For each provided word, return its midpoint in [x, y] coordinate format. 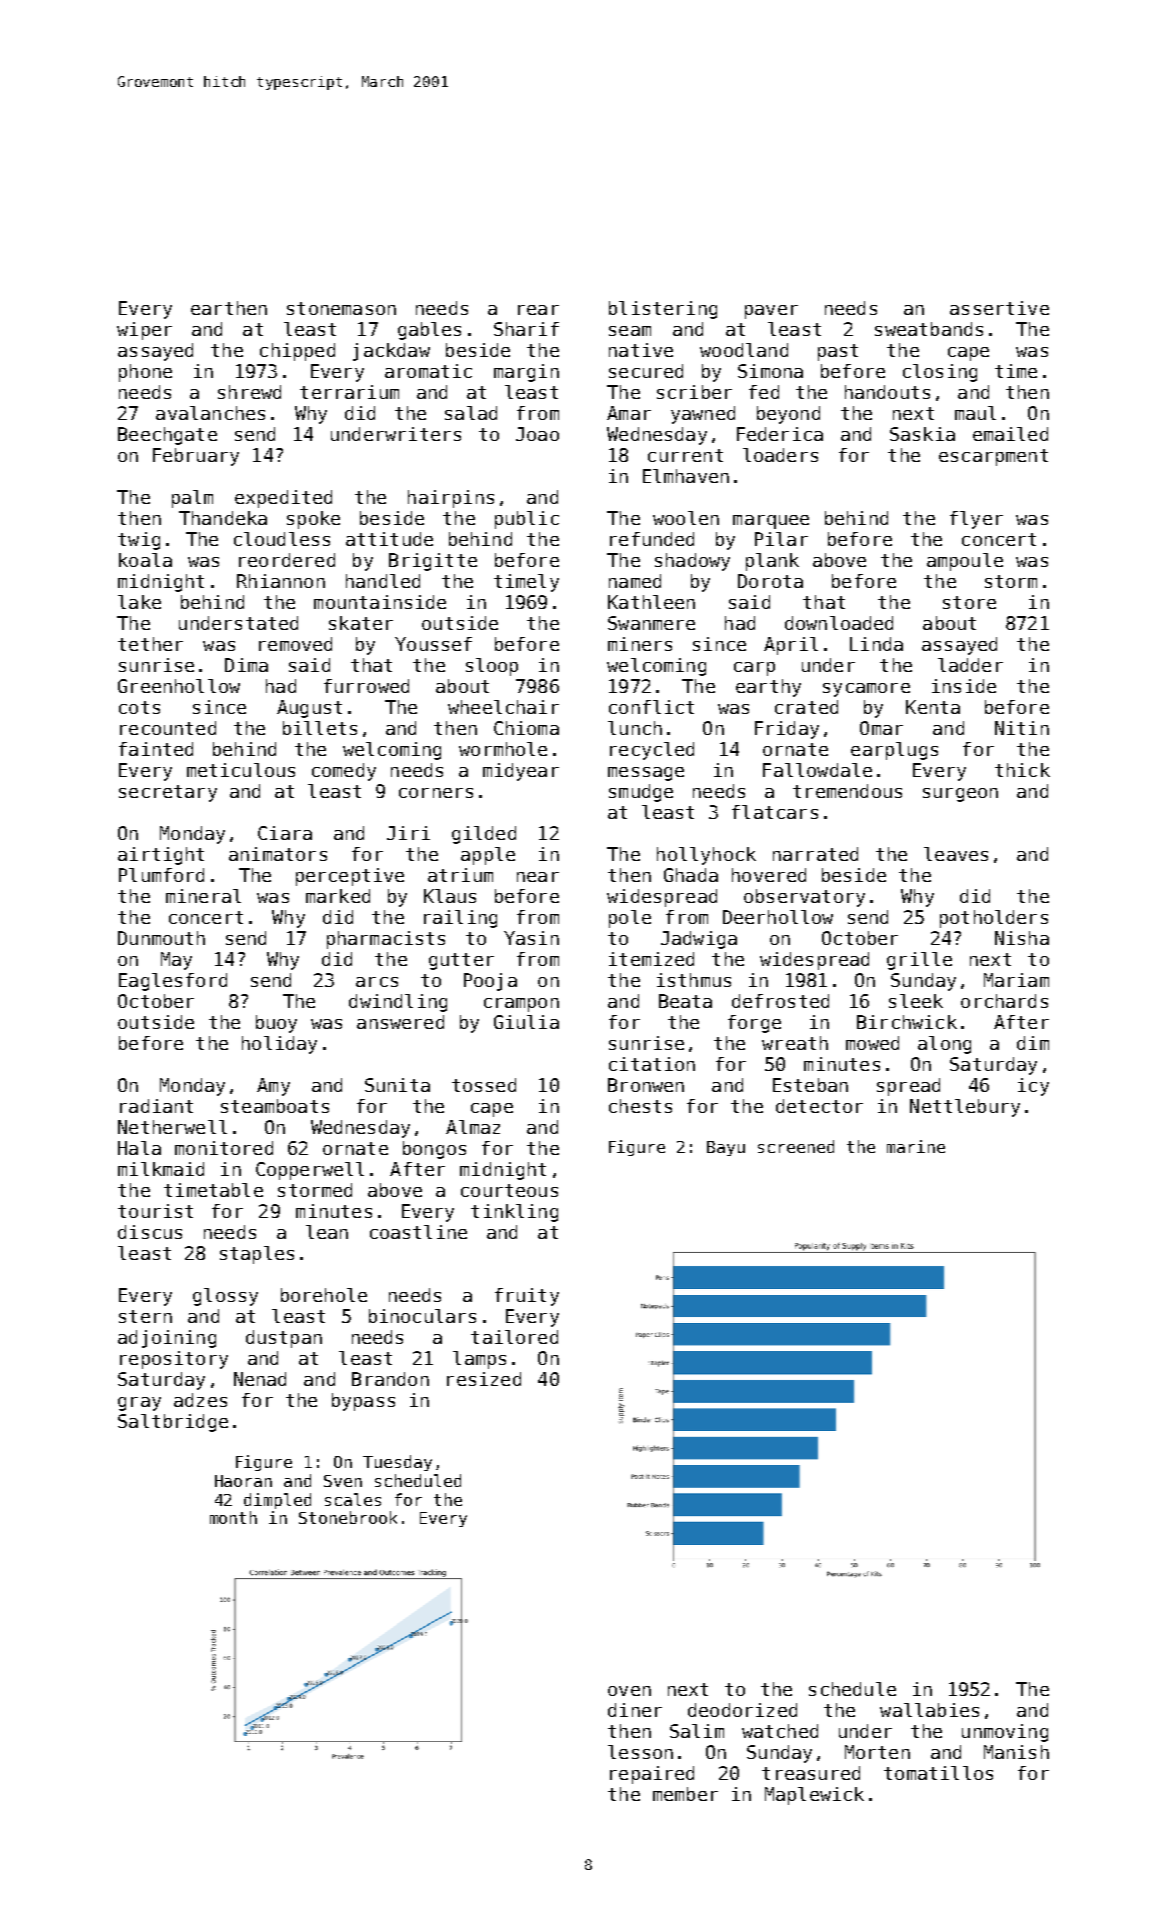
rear [538, 310]
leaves [956, 854]
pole [630, 919]
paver [771, 312]
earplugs [894, 751]
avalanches [210, 413]
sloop [492, 667]
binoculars [422, 1316]
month [233, 1517]
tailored [514, 1337]
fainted [156, 749]
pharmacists [386, 940]
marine [916, 1146]
